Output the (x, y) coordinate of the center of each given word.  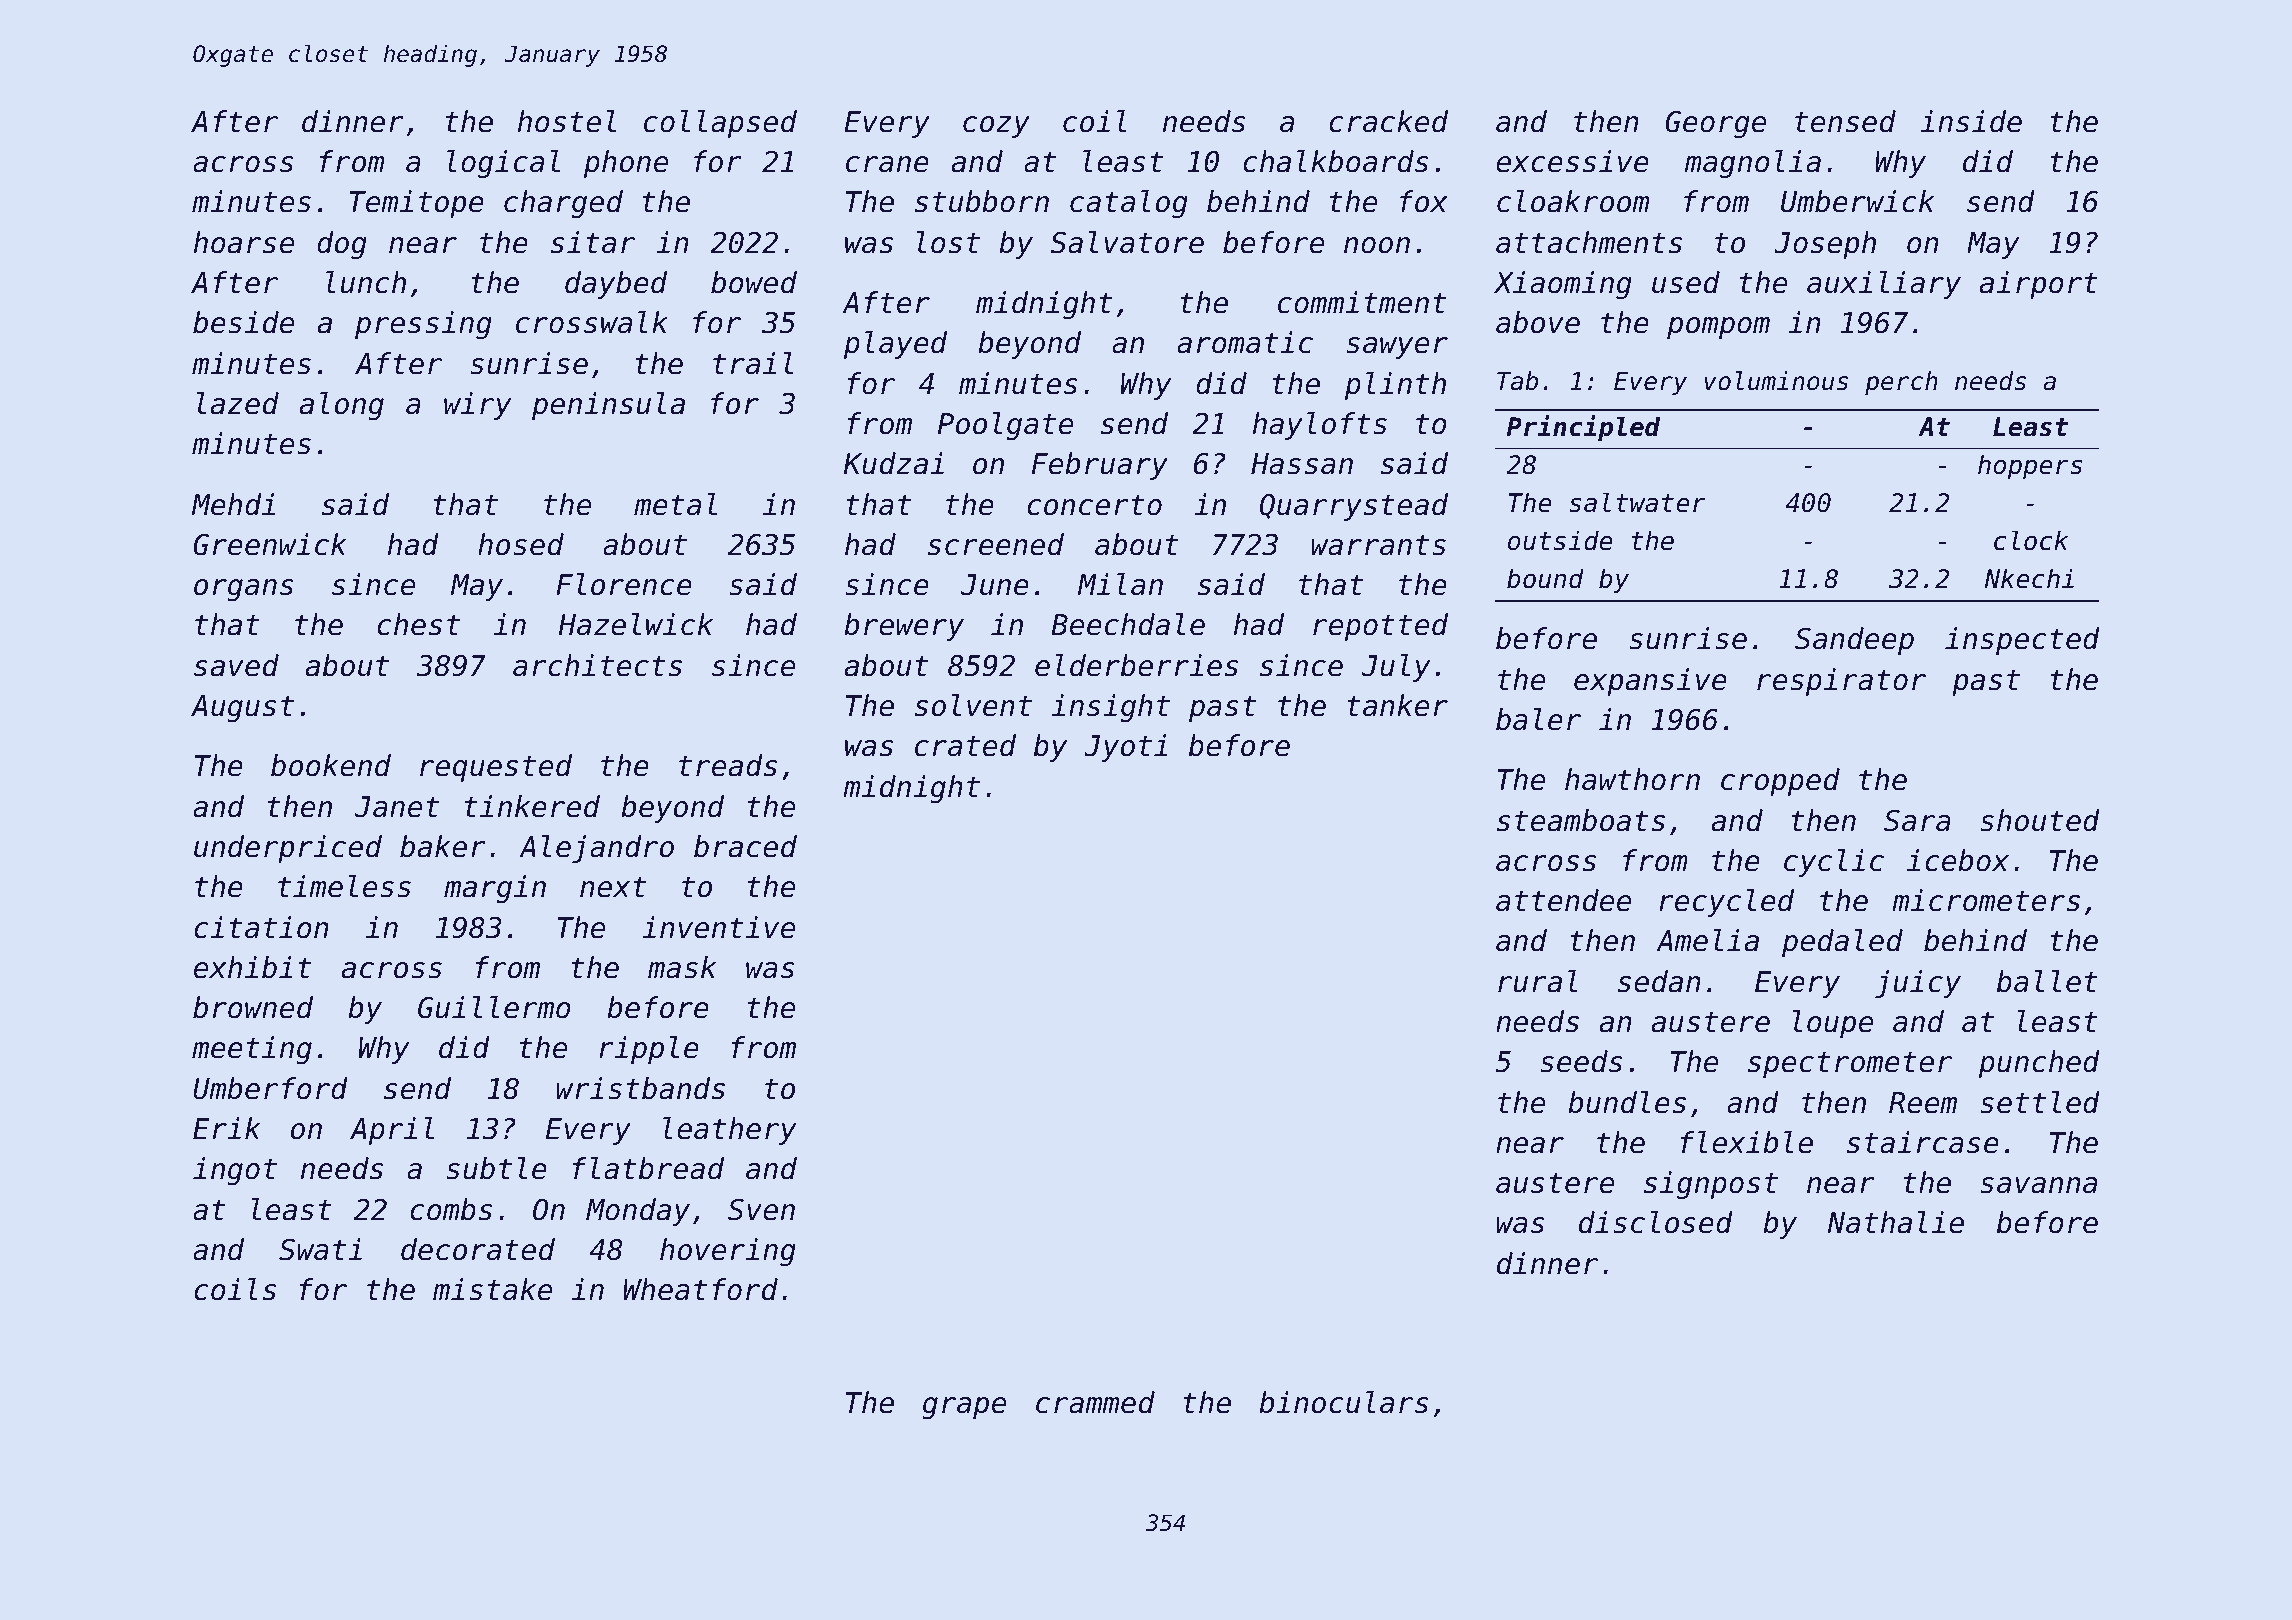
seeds (1581, 1061)
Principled (1583, 428)
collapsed (720, 124)
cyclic (1834, 863)
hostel (567, 121)
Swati (320, 1249)
